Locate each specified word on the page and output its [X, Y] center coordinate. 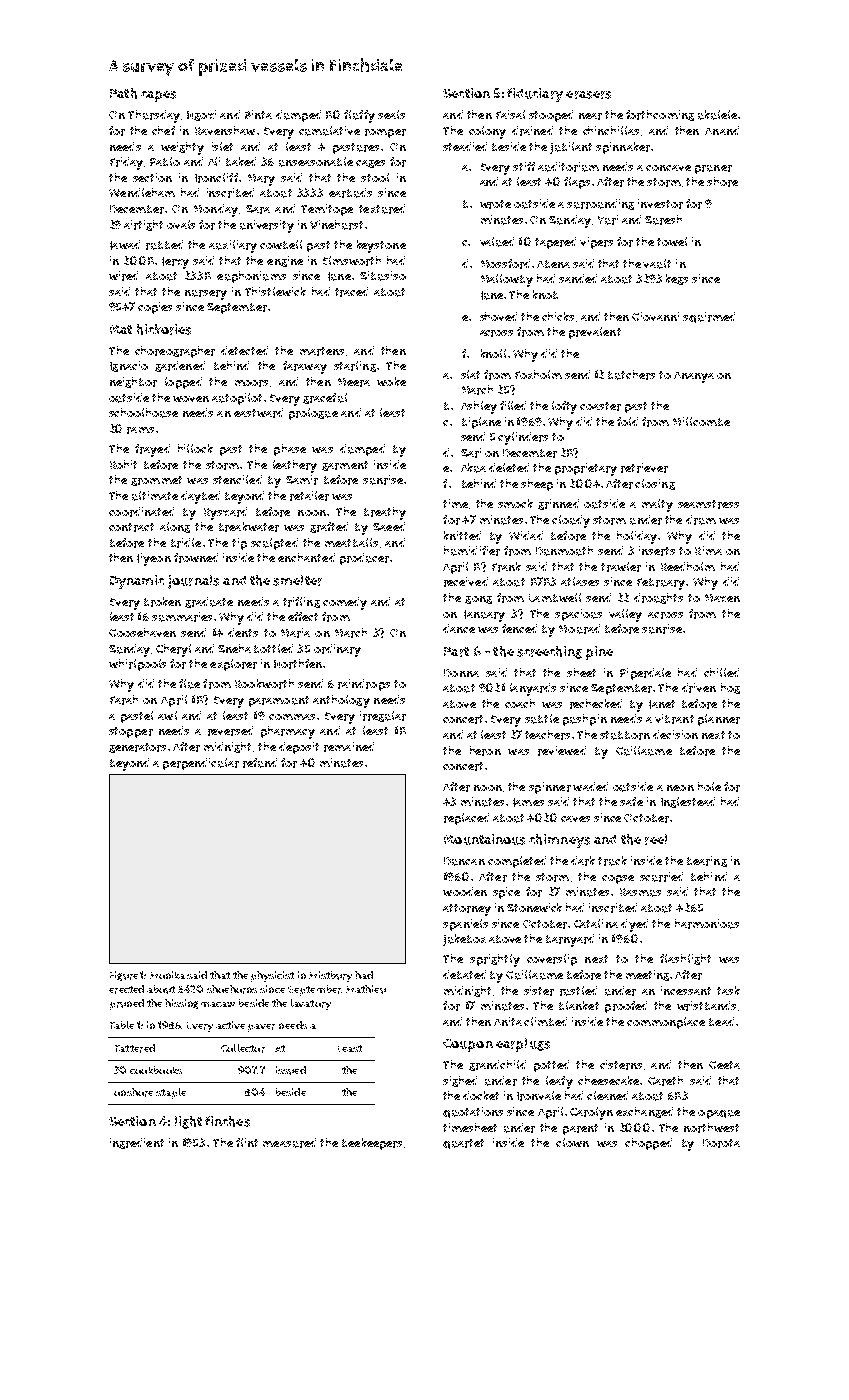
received [466, 582]
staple [171, 1093]
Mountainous [484, 839]
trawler [621, 567]
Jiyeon [154, 559]
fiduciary [535, 95]
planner [719, 720]
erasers [588, 95]
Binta [258, 114]
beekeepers [372, 1144]
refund [260, 763]
